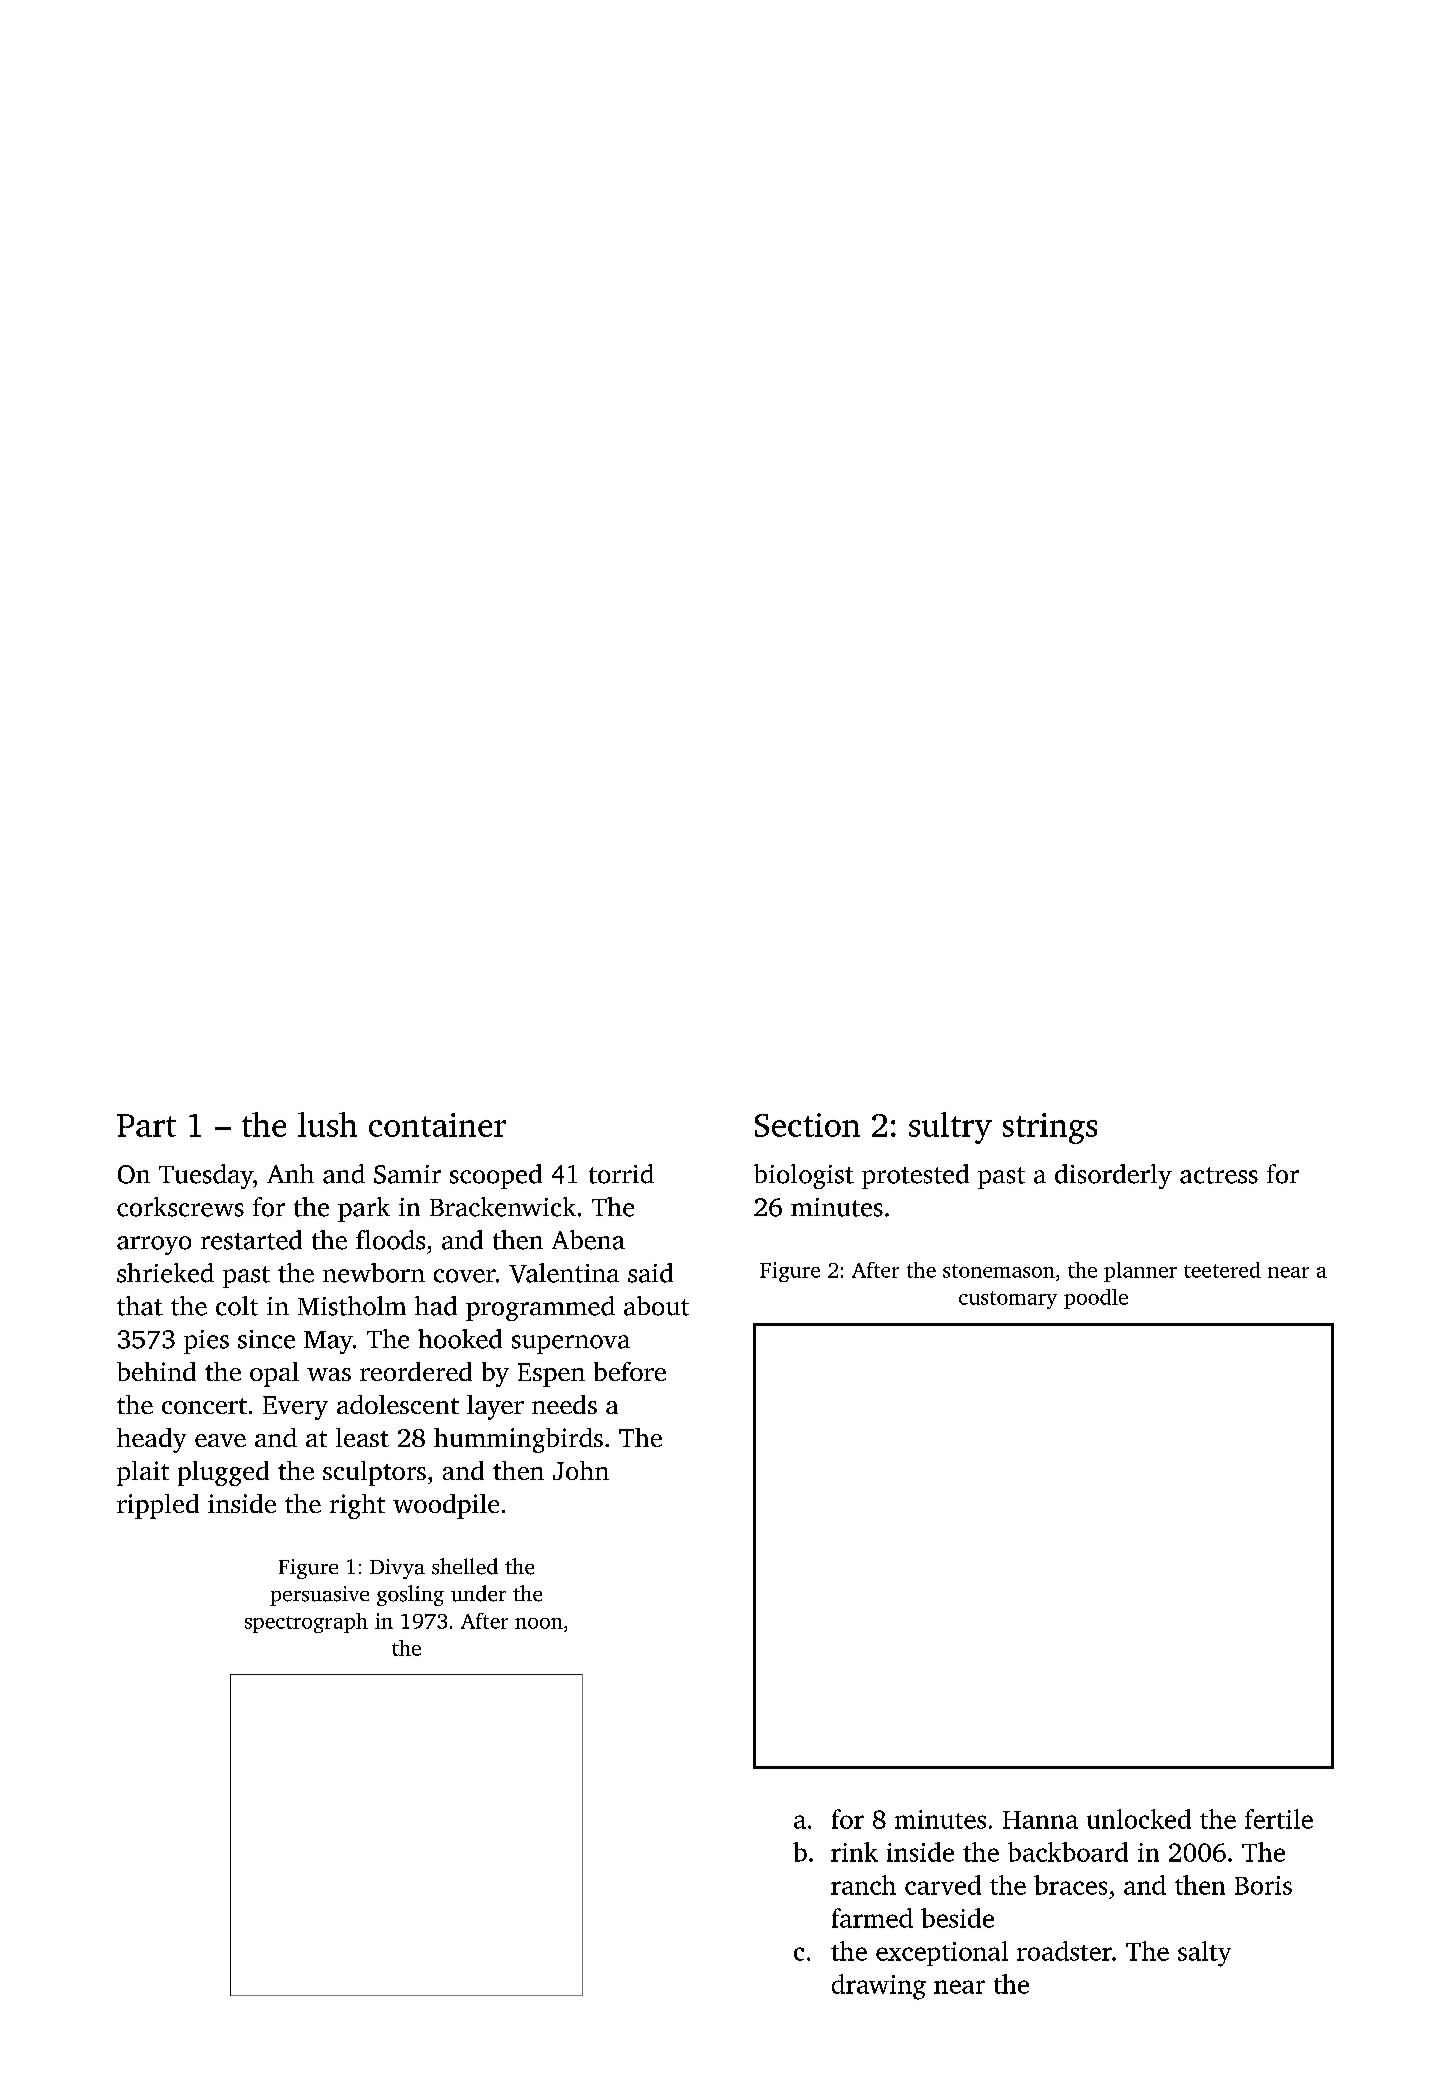 This document has height=2100, width=1450. Describe the element at coordinates (397, 1569) in the document. I see `Divya` at that location.
